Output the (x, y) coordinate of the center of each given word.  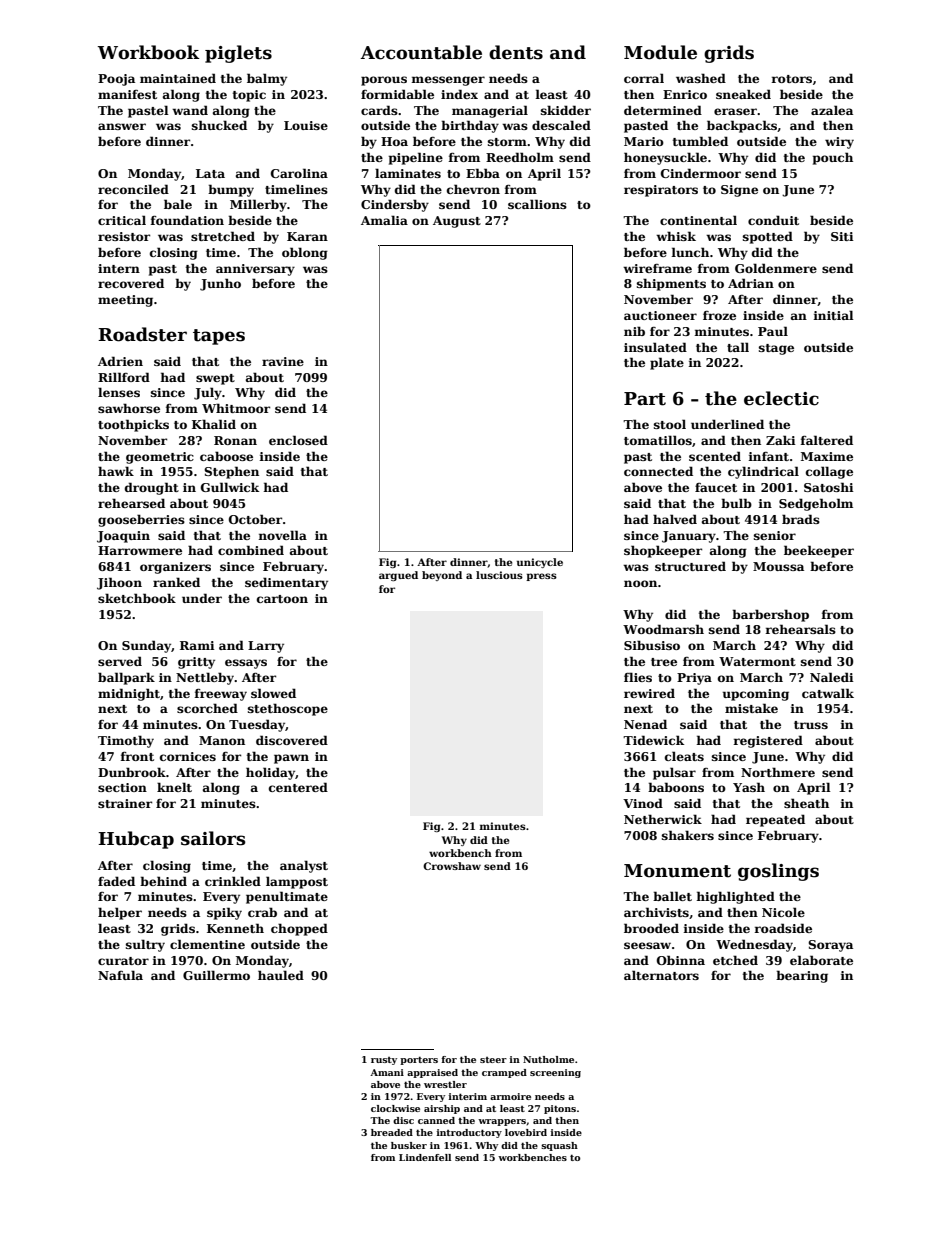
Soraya (830, 946)
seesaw (647, 945)
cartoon (282, 599)
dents (516, 52)
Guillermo (216, 975)
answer (122, 126)
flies (638, 677)
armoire (510, 1096)
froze (719, 315)
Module (660, 52)
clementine (207, 944)
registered (768, 741)
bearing (802, 976)
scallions (537, 204)
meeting (125, 301)
